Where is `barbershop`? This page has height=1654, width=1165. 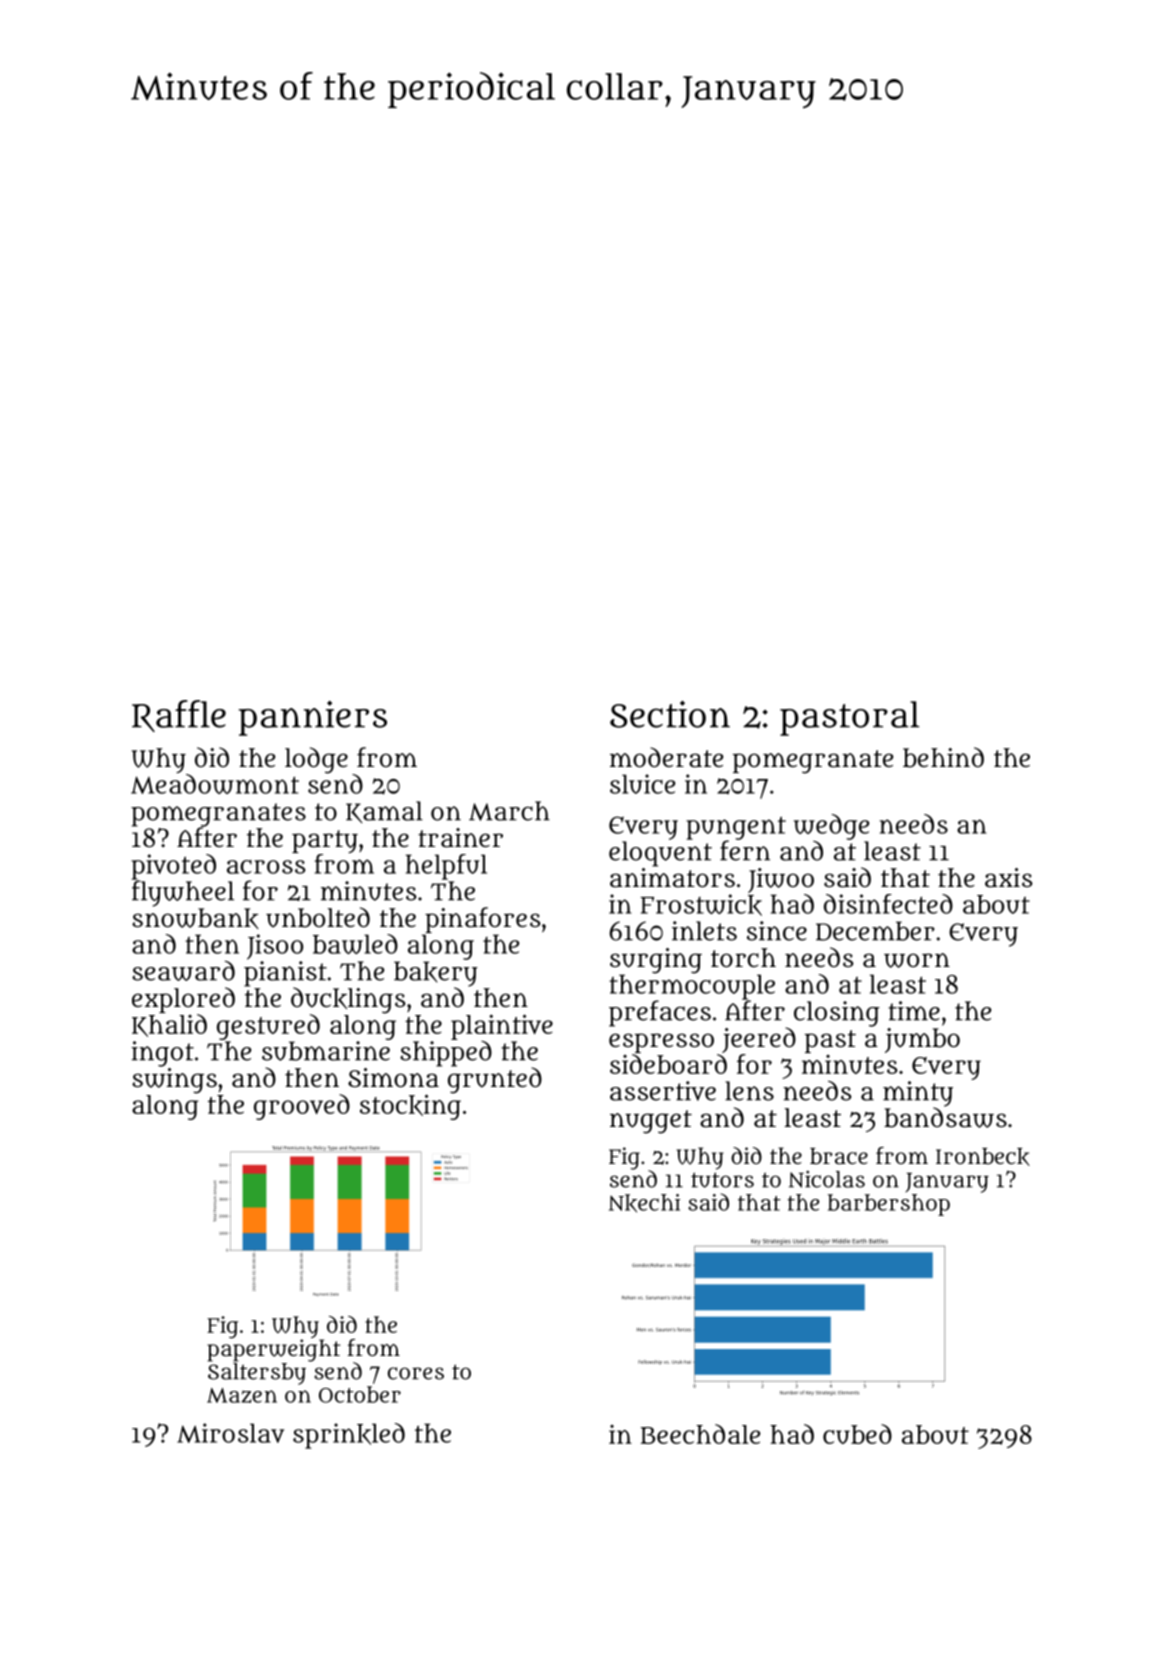
barbershop is located at coordinates (889, 1205).
